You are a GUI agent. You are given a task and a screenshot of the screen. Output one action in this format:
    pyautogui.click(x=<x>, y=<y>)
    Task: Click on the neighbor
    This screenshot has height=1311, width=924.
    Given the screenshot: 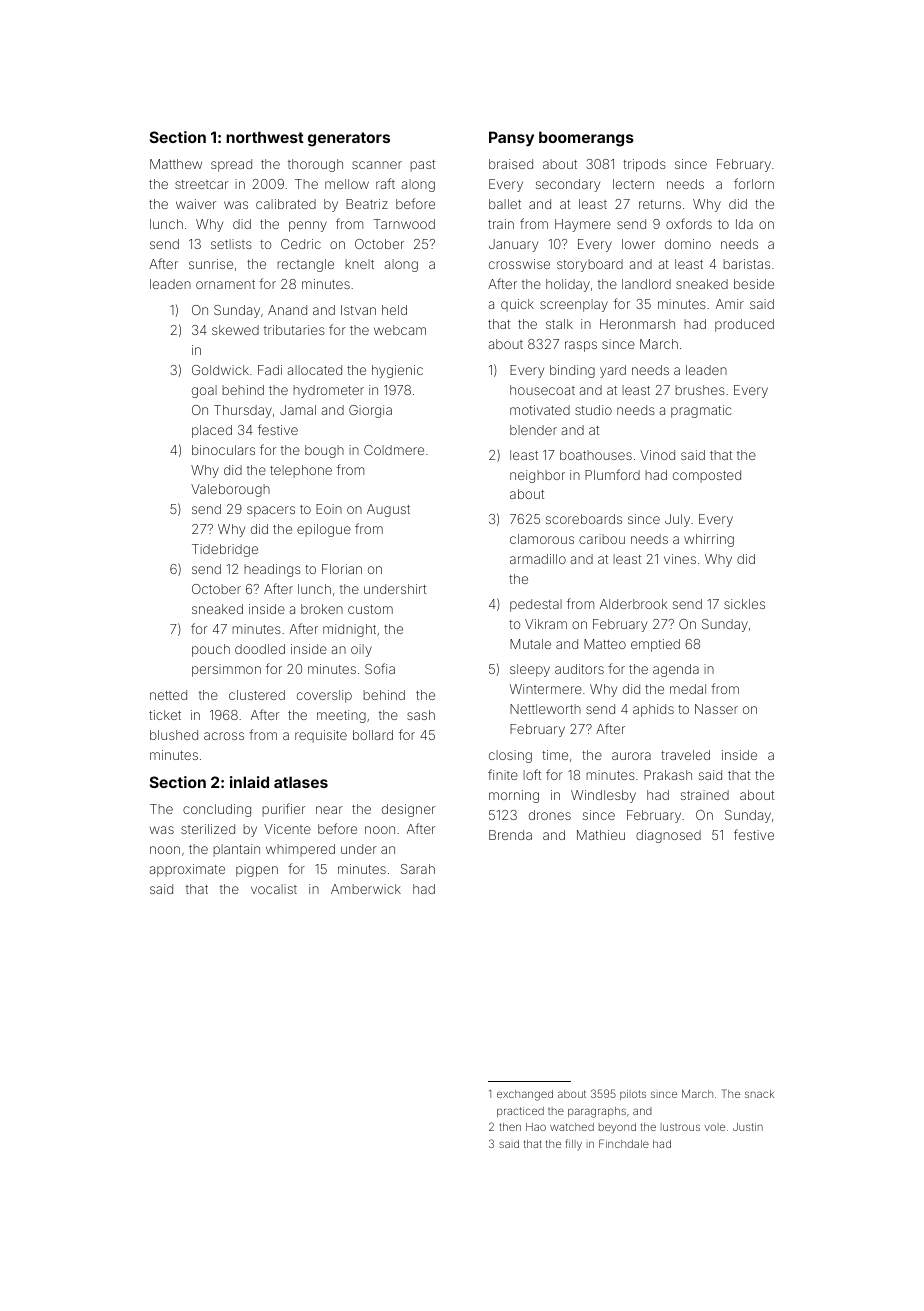 What is the action you would take?
    pyautogui.click(x=537, y=476)
